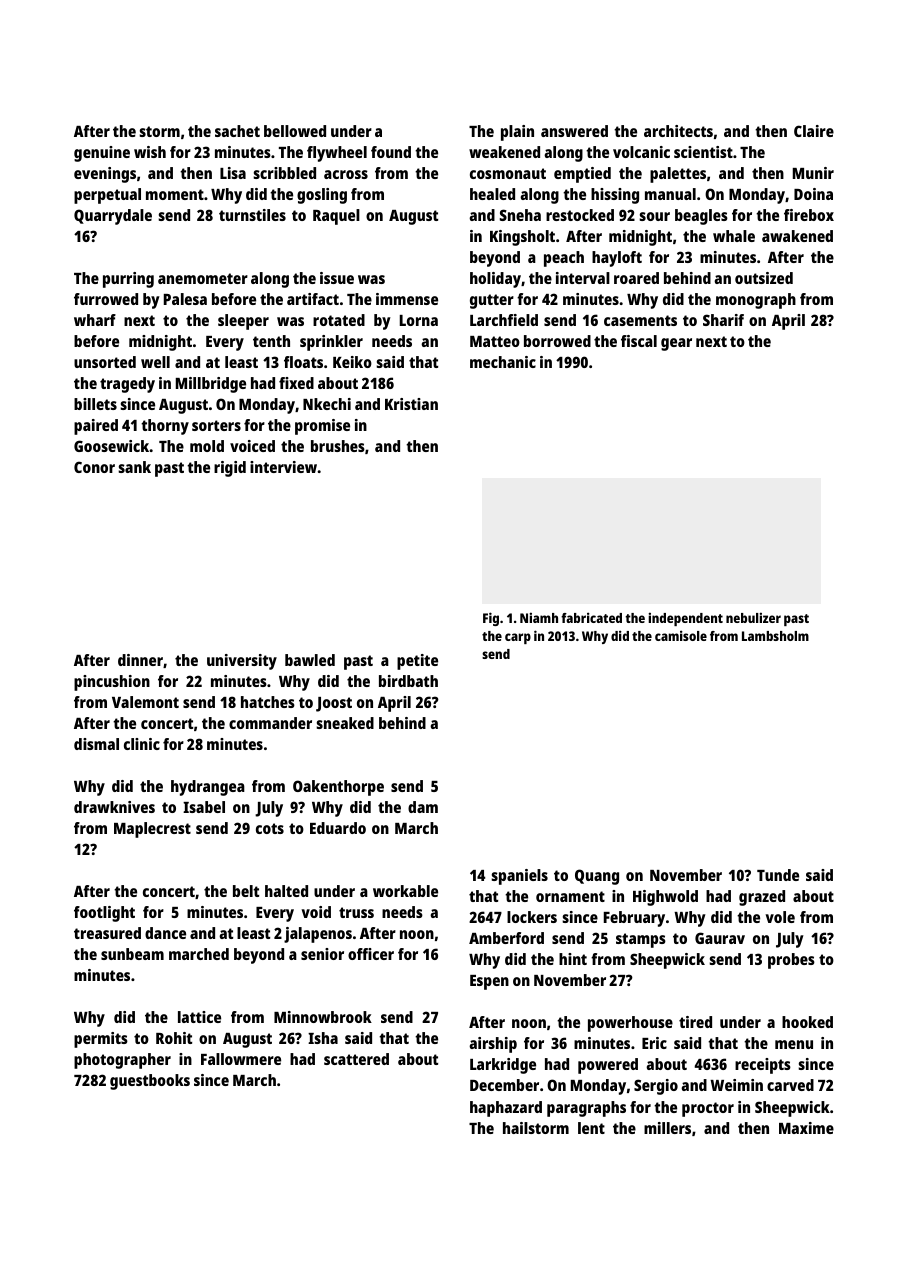  Describe the element at coordinates (338, 446) in the image. I see `brushes` at that location.
